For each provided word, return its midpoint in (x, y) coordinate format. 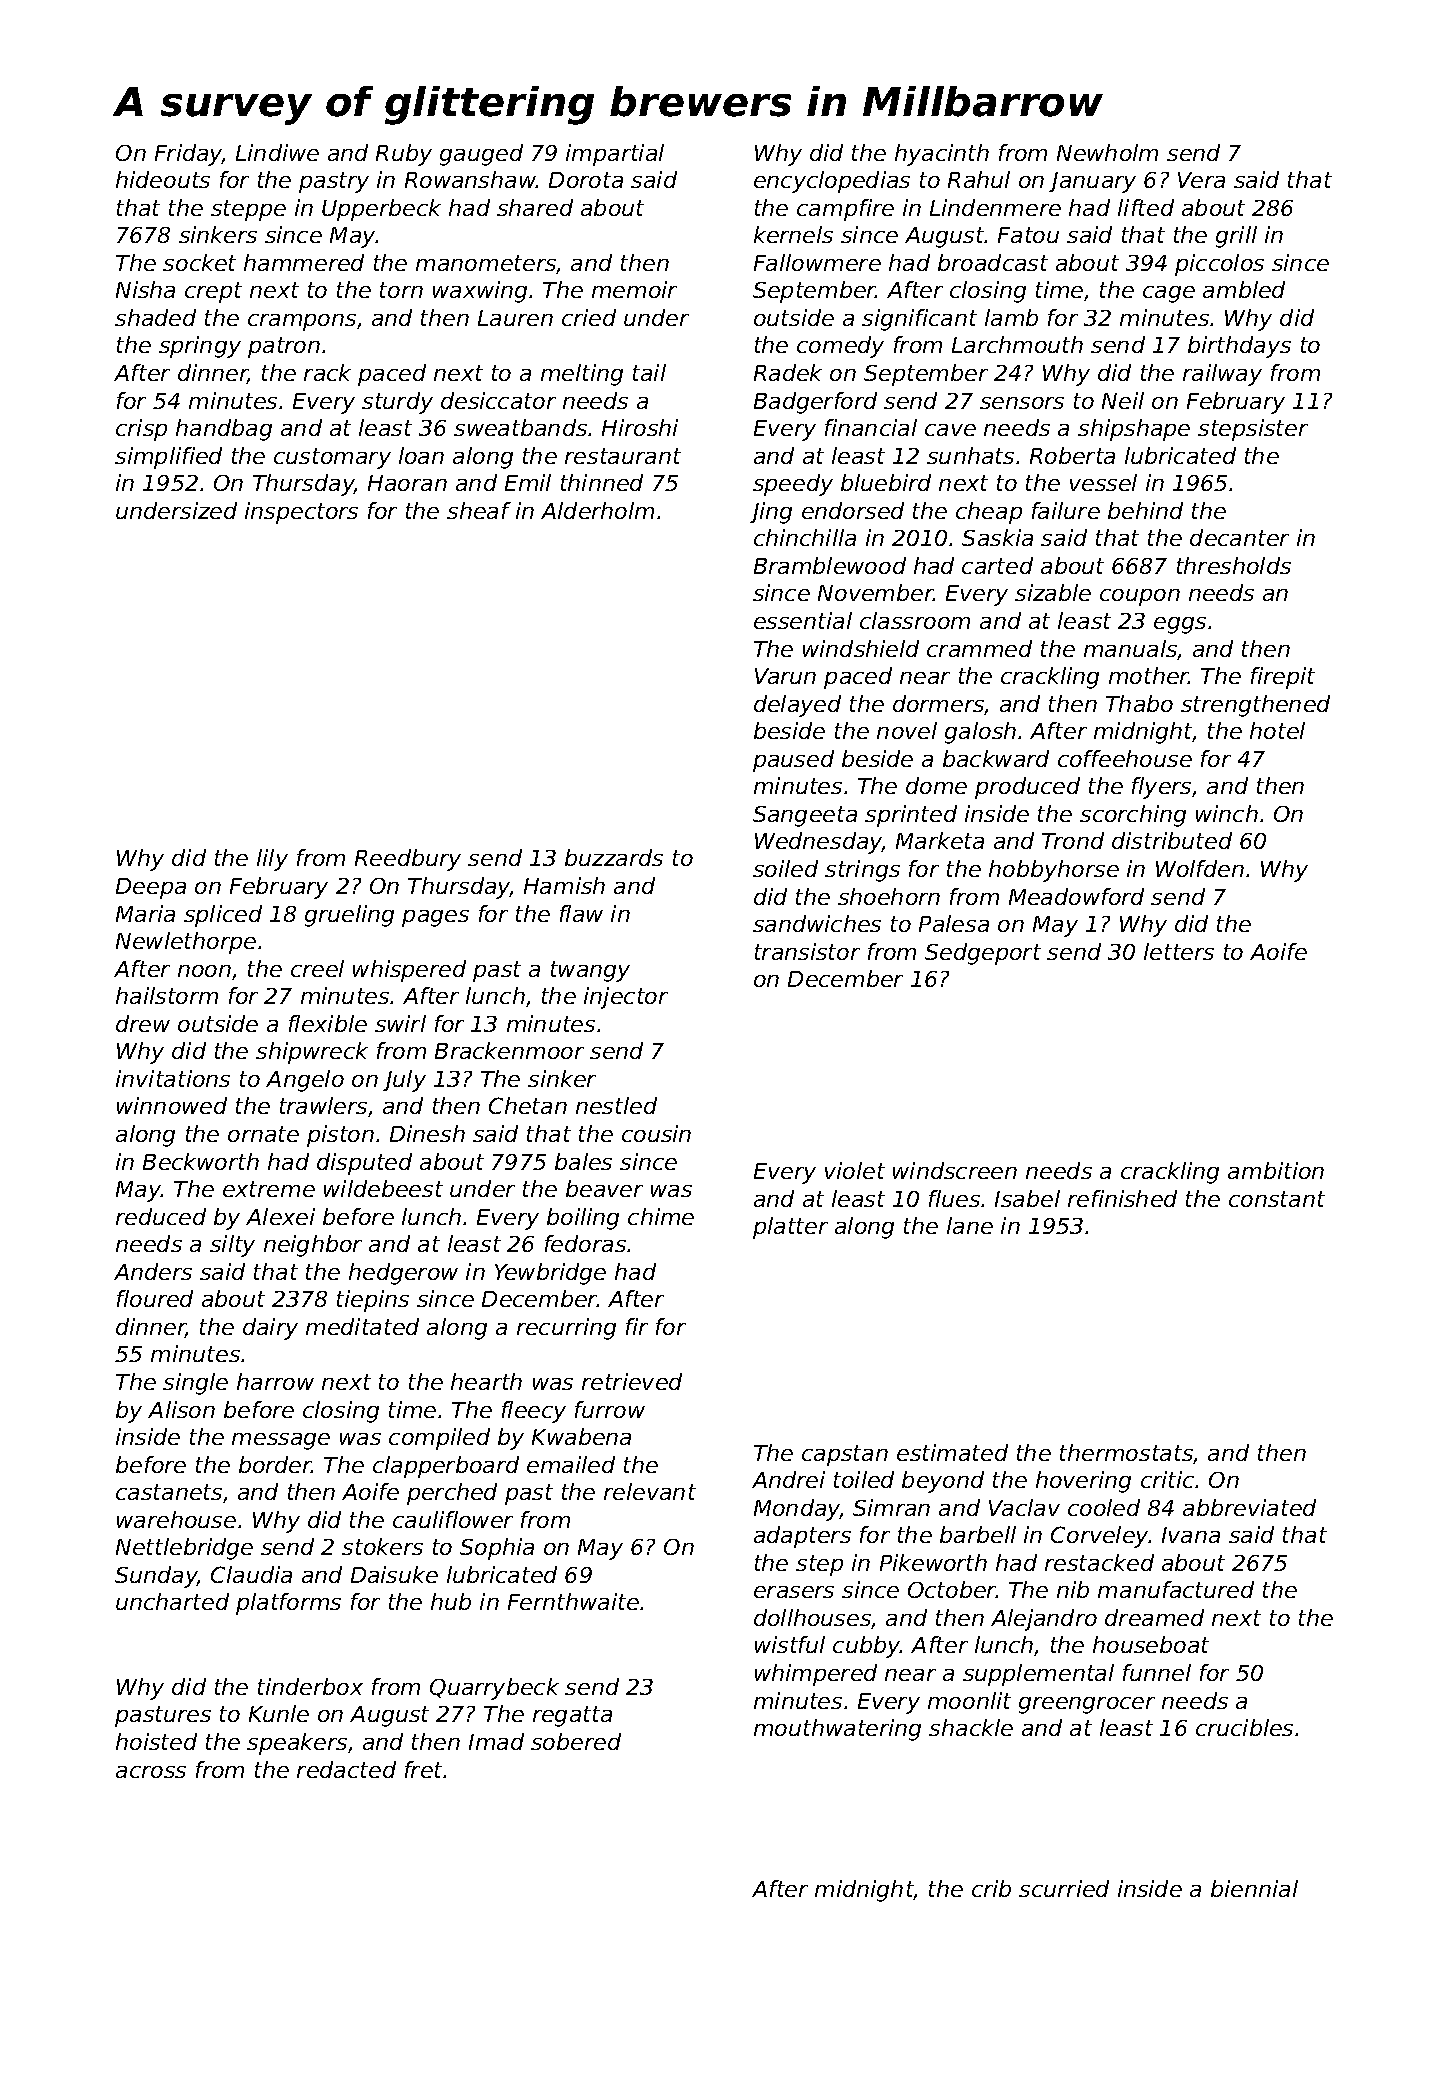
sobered (576, 1741)
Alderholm (597, 510)
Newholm (1107, 152)
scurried (1064, 1888)
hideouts (163, 179)
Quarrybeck (494, 1689)
